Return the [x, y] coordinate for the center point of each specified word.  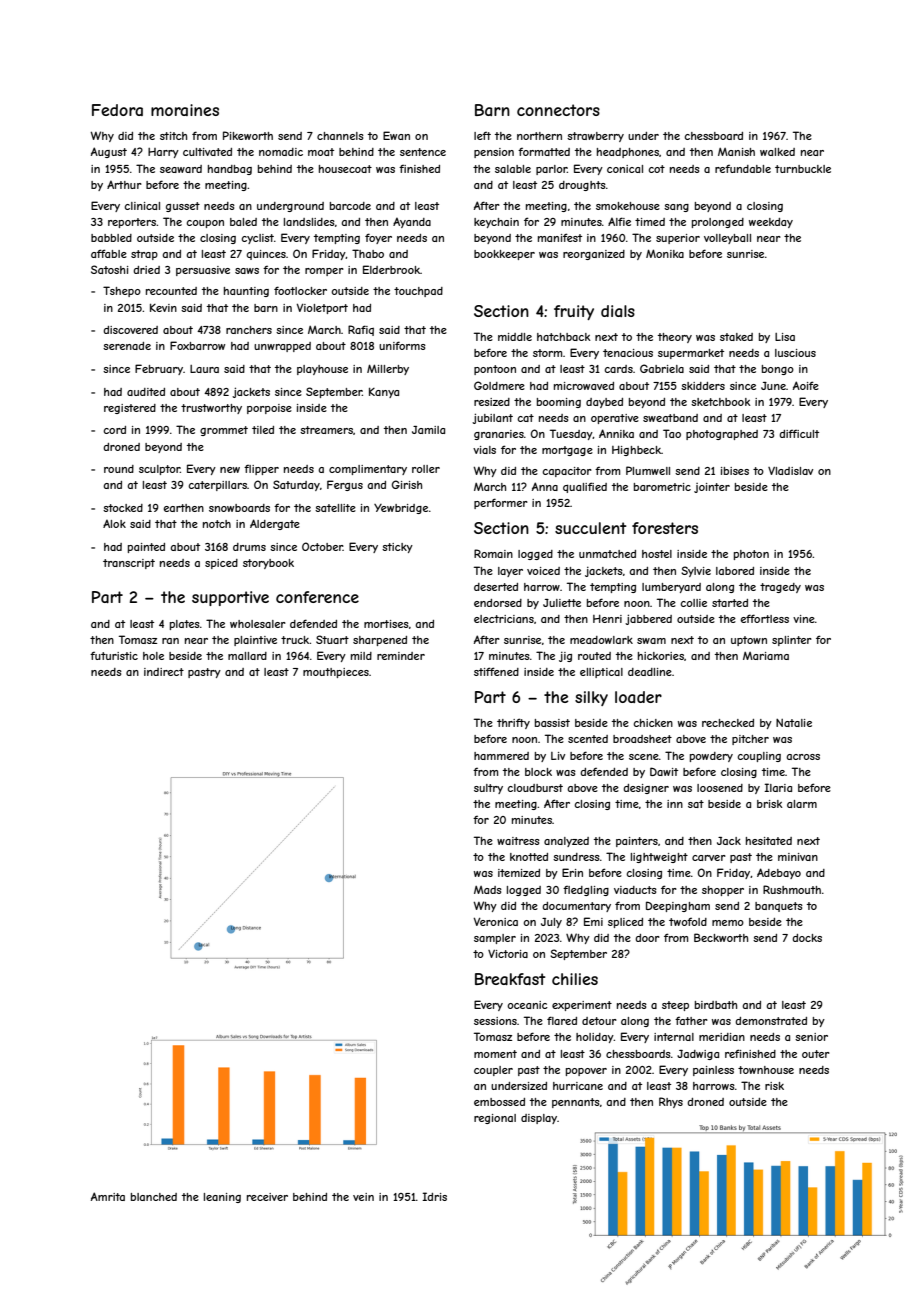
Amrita [108, 1196]
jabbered [648, 619]
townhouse [766, 1070]
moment [495, 1054]
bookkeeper [504, 255]
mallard [247, 656]
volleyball [727, 239]
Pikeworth [248, 135]
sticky [397, 548]
